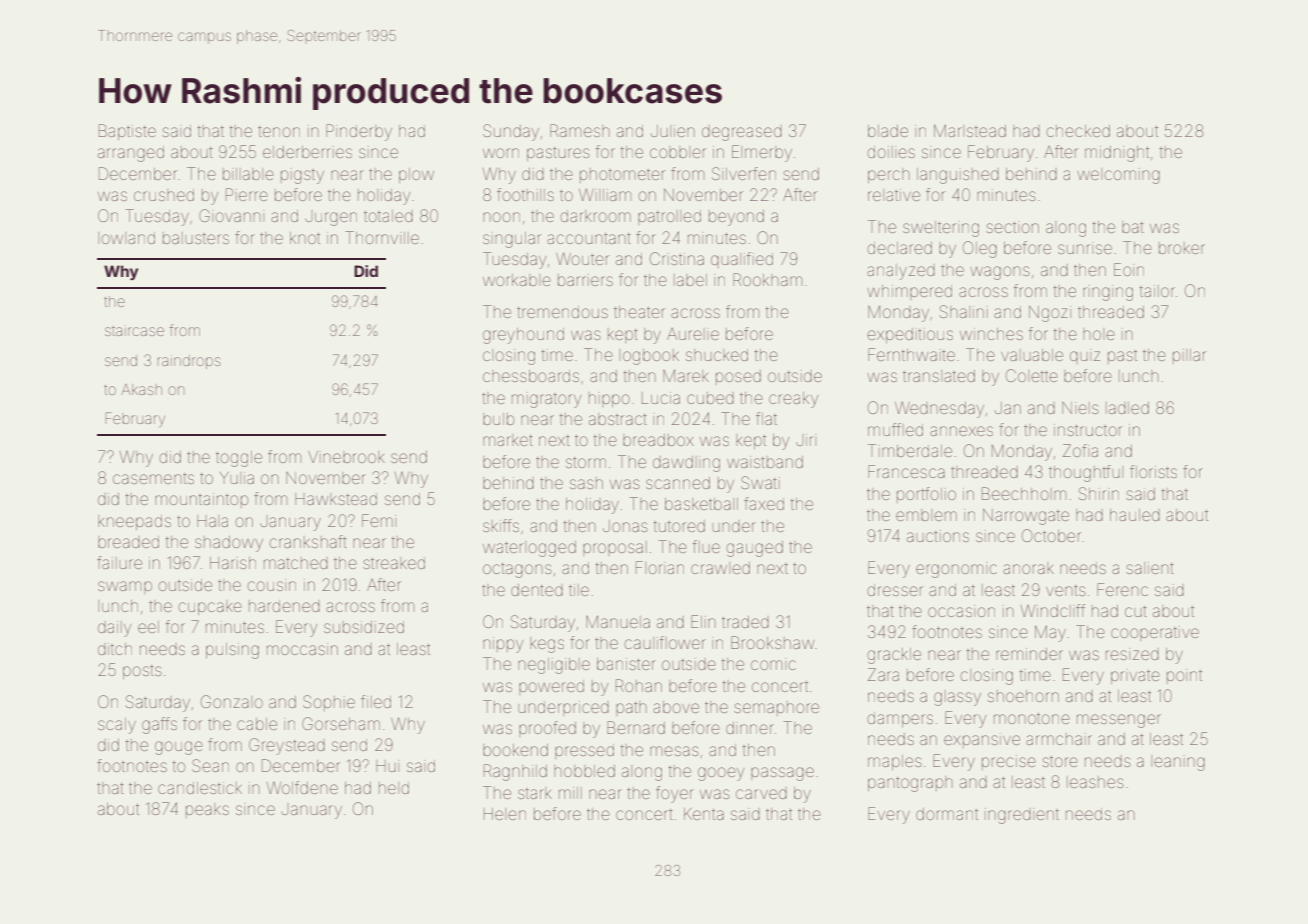  Describe the element at coordinates (125, 587) in the page. I see `swamp` at that location.
